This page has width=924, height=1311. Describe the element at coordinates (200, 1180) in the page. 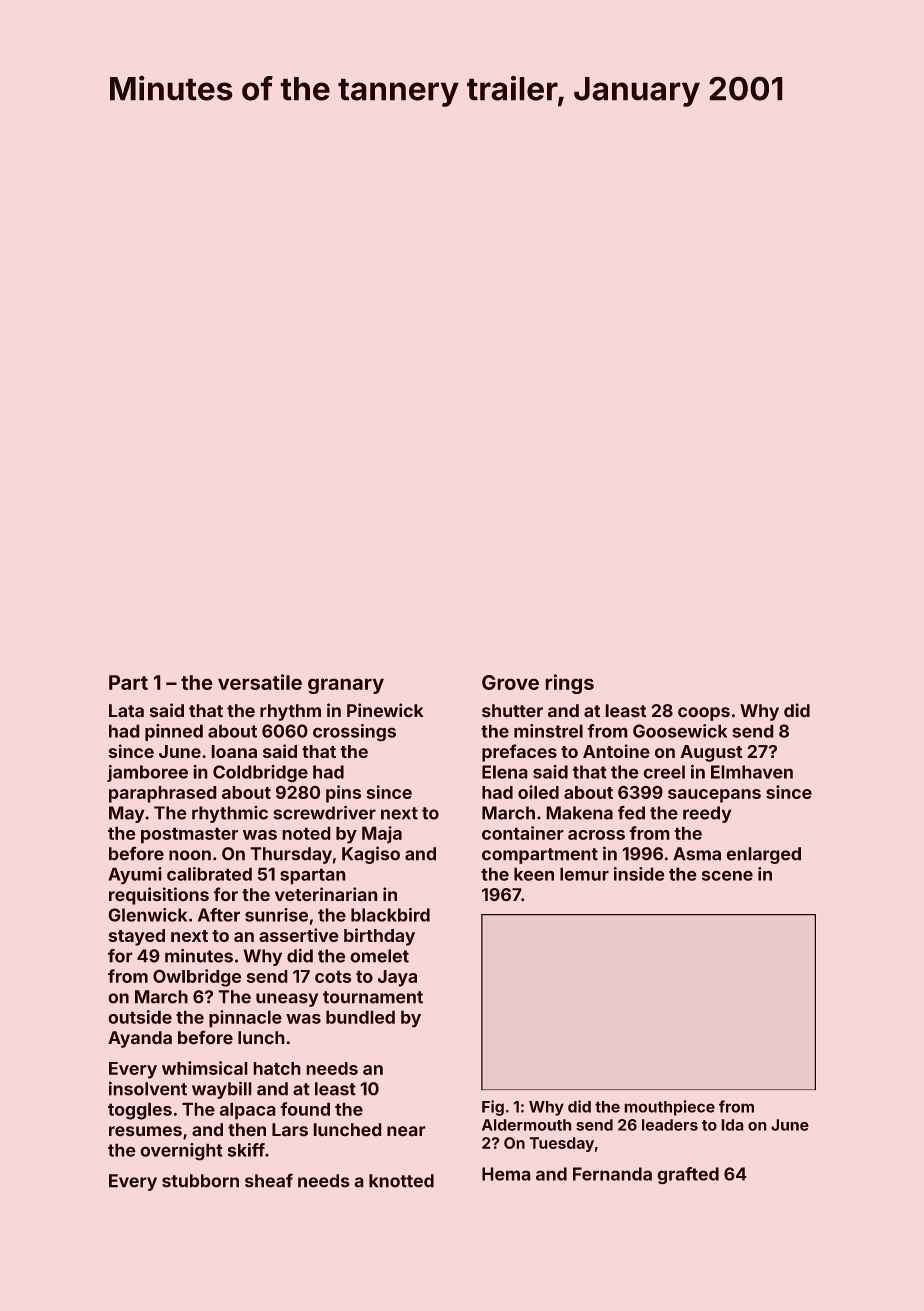

I see `stubborn` at that location.
